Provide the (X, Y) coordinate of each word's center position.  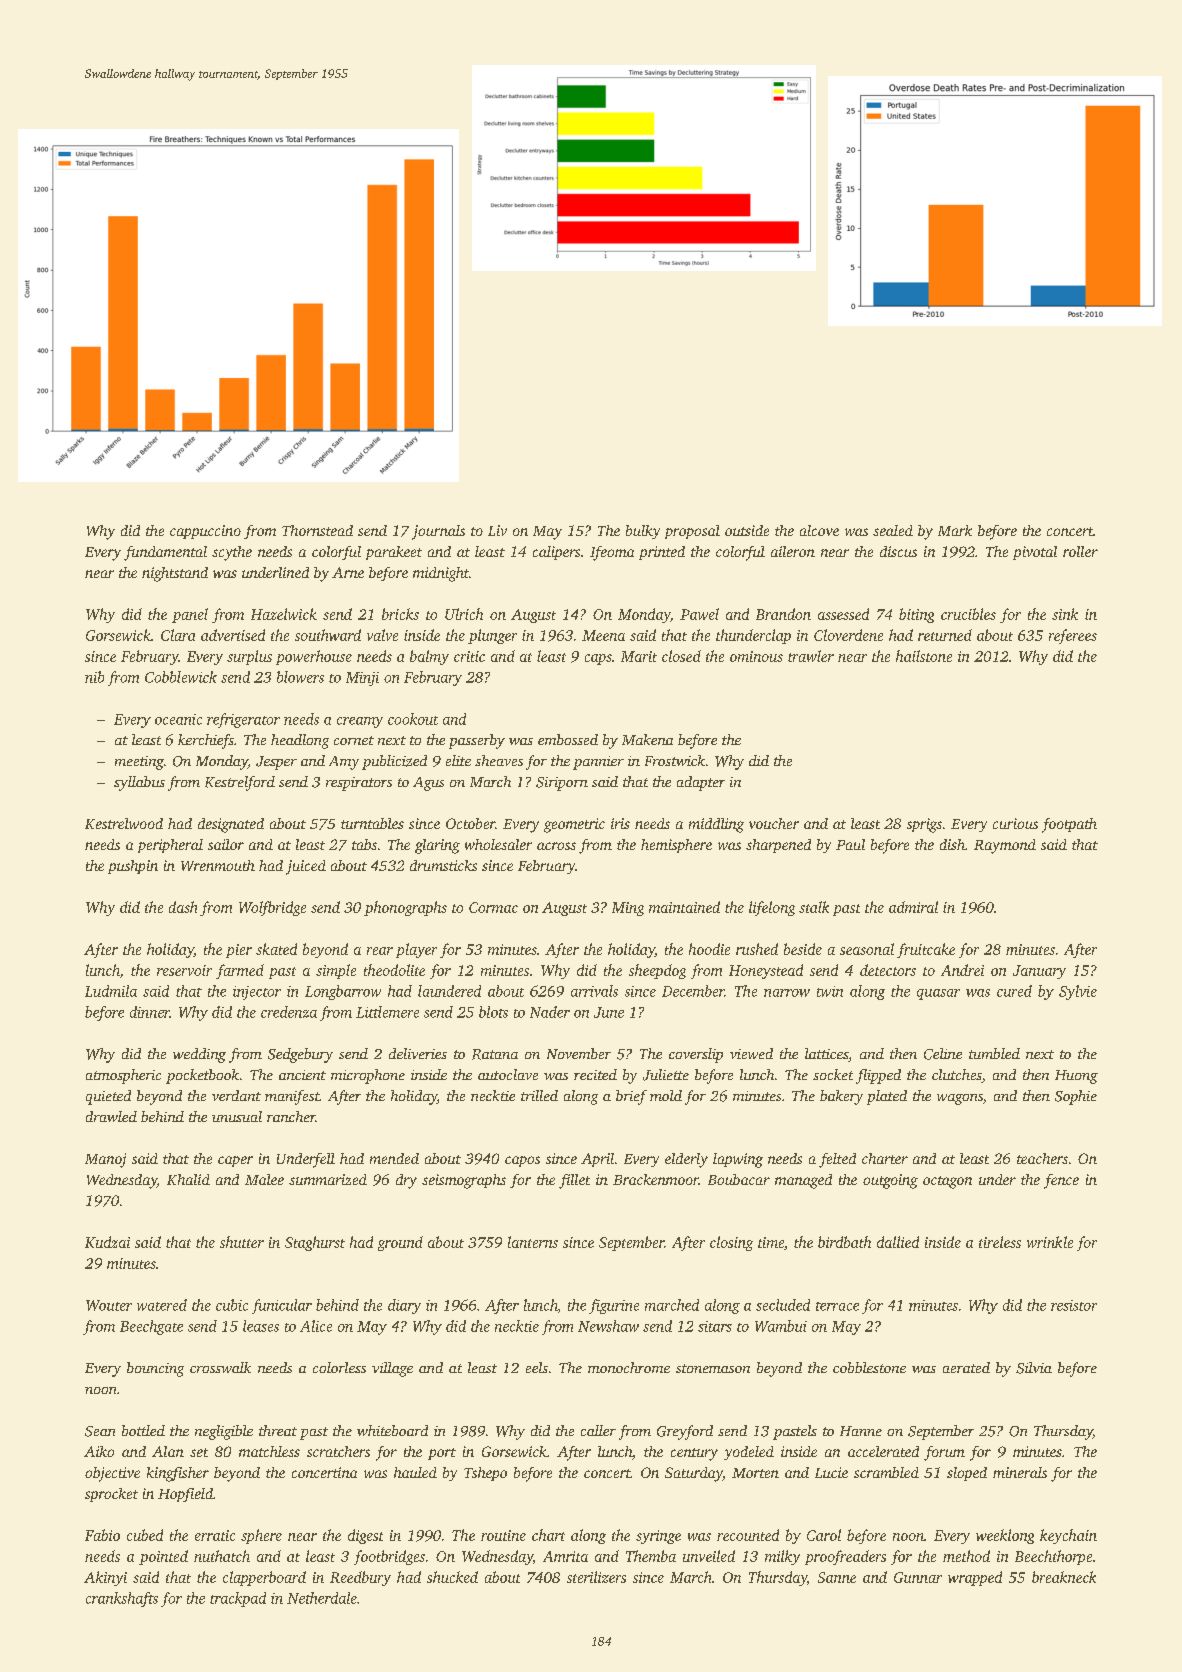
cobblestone (869, 1367)
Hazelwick (284, 614)
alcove (819, 530)
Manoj (105, 1160)
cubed (145, 1535)
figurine (614, 1306)
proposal (692, 532)
